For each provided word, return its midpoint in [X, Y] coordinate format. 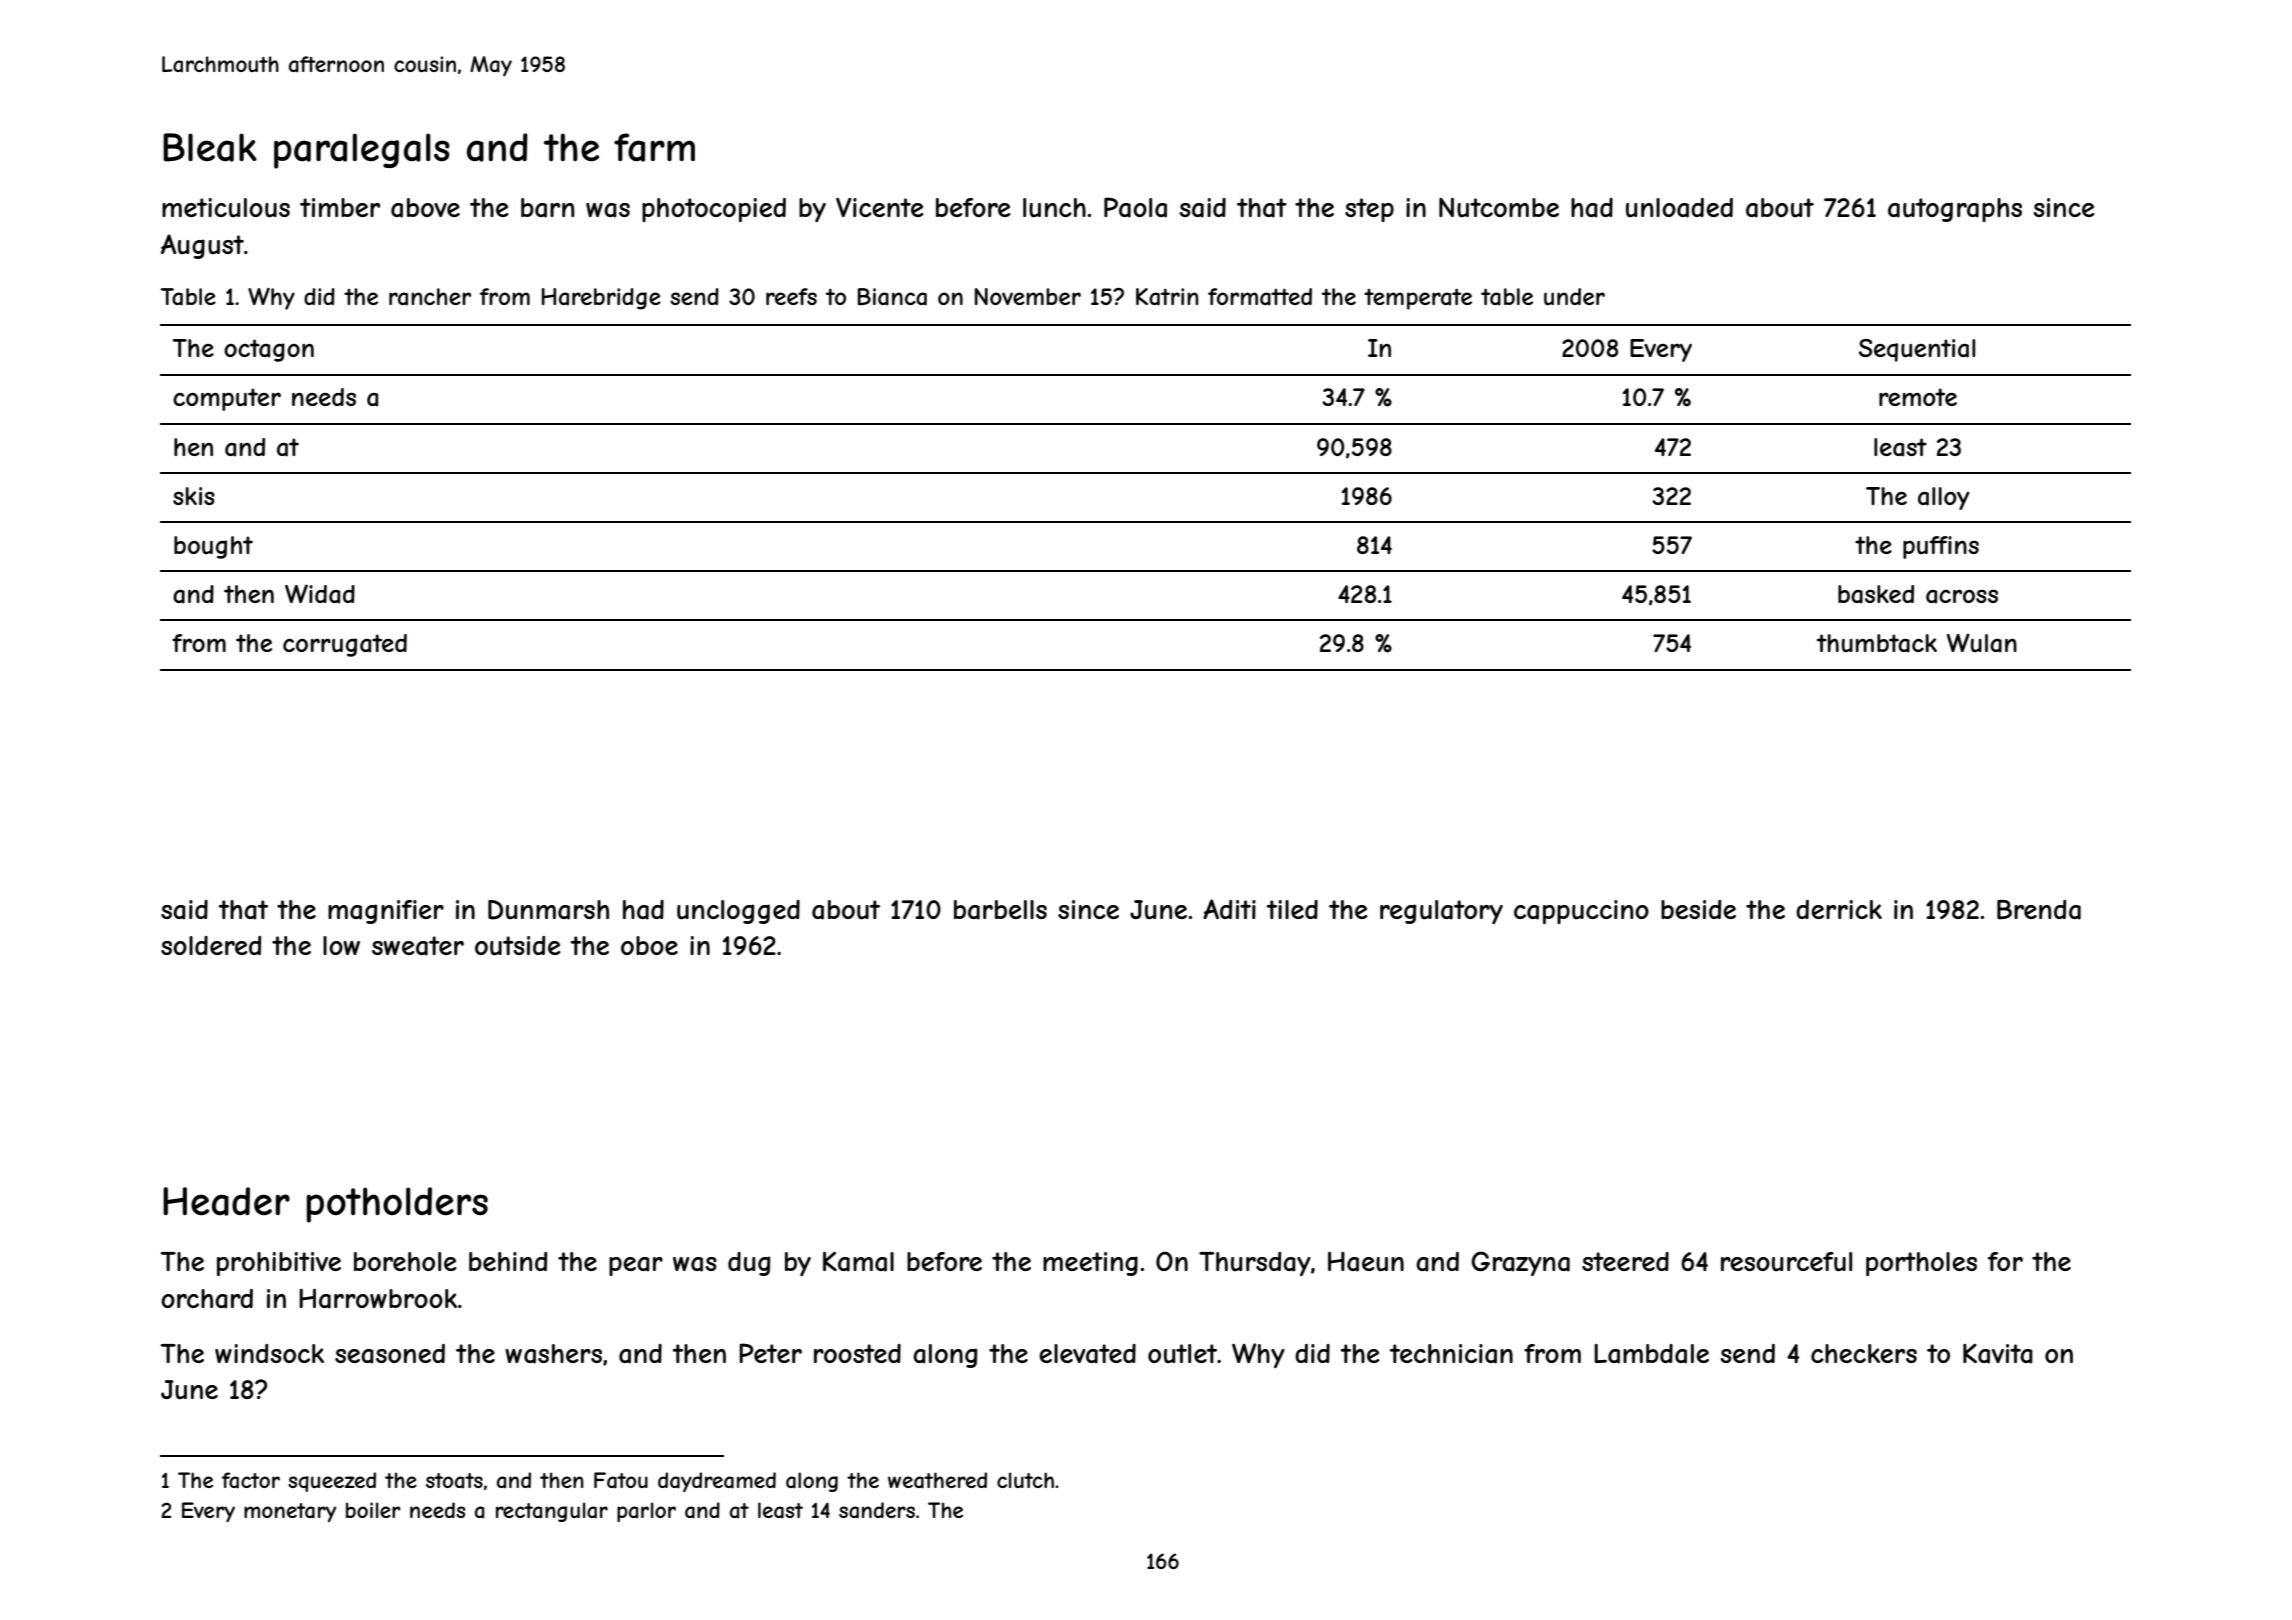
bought [213, 547]
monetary [290, 1512]
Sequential [1917, 350]
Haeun [1366, 1262]
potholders [397, 1205]
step [1369, 210]
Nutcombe [1499, 207]
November [1028, 296]
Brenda [2039, 910]
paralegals [362, 151]
